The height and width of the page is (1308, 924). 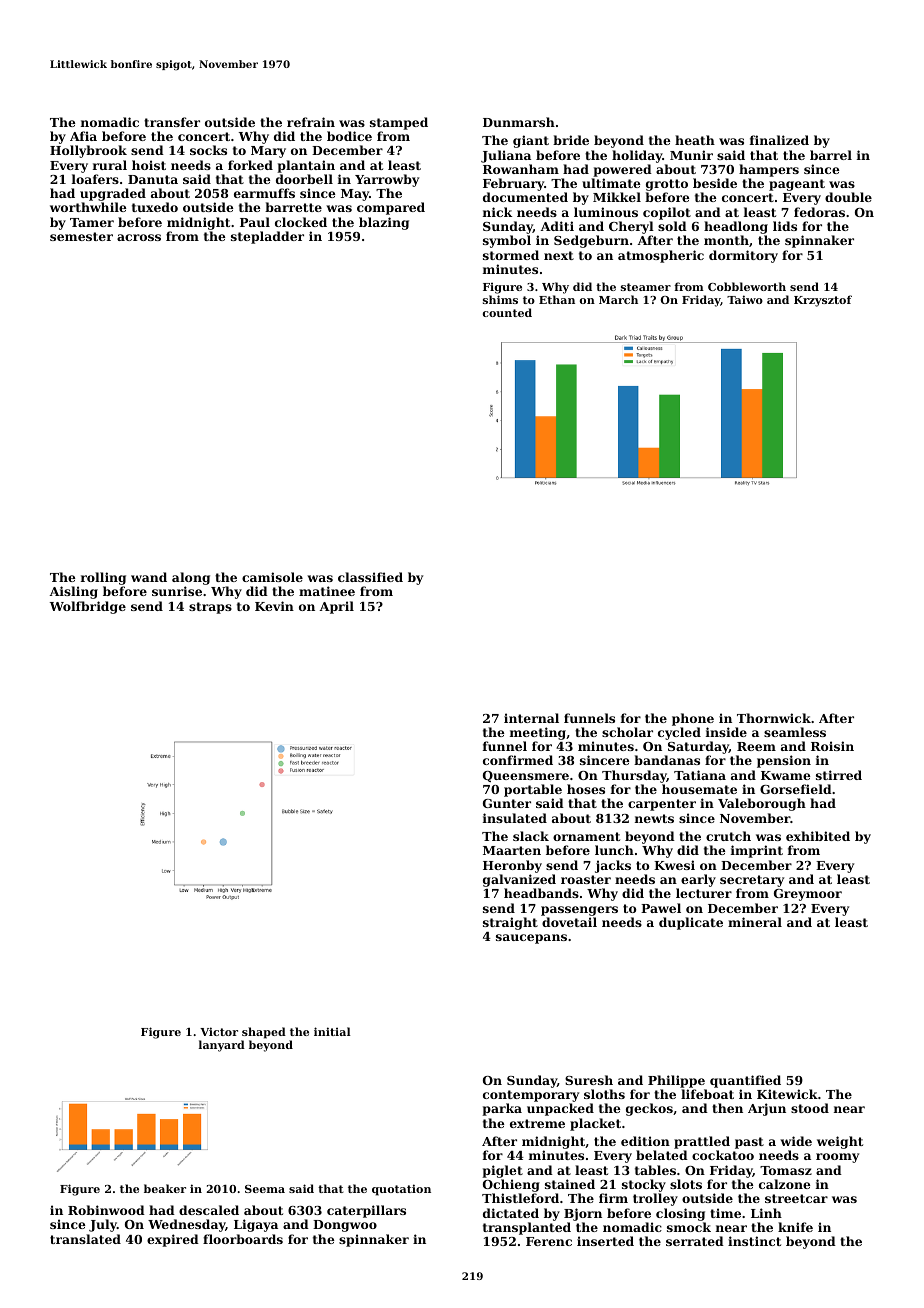 What do you see at coordinates (745, 299) in the page?
I see `Taiwo` at bounding box center [745, 299].
